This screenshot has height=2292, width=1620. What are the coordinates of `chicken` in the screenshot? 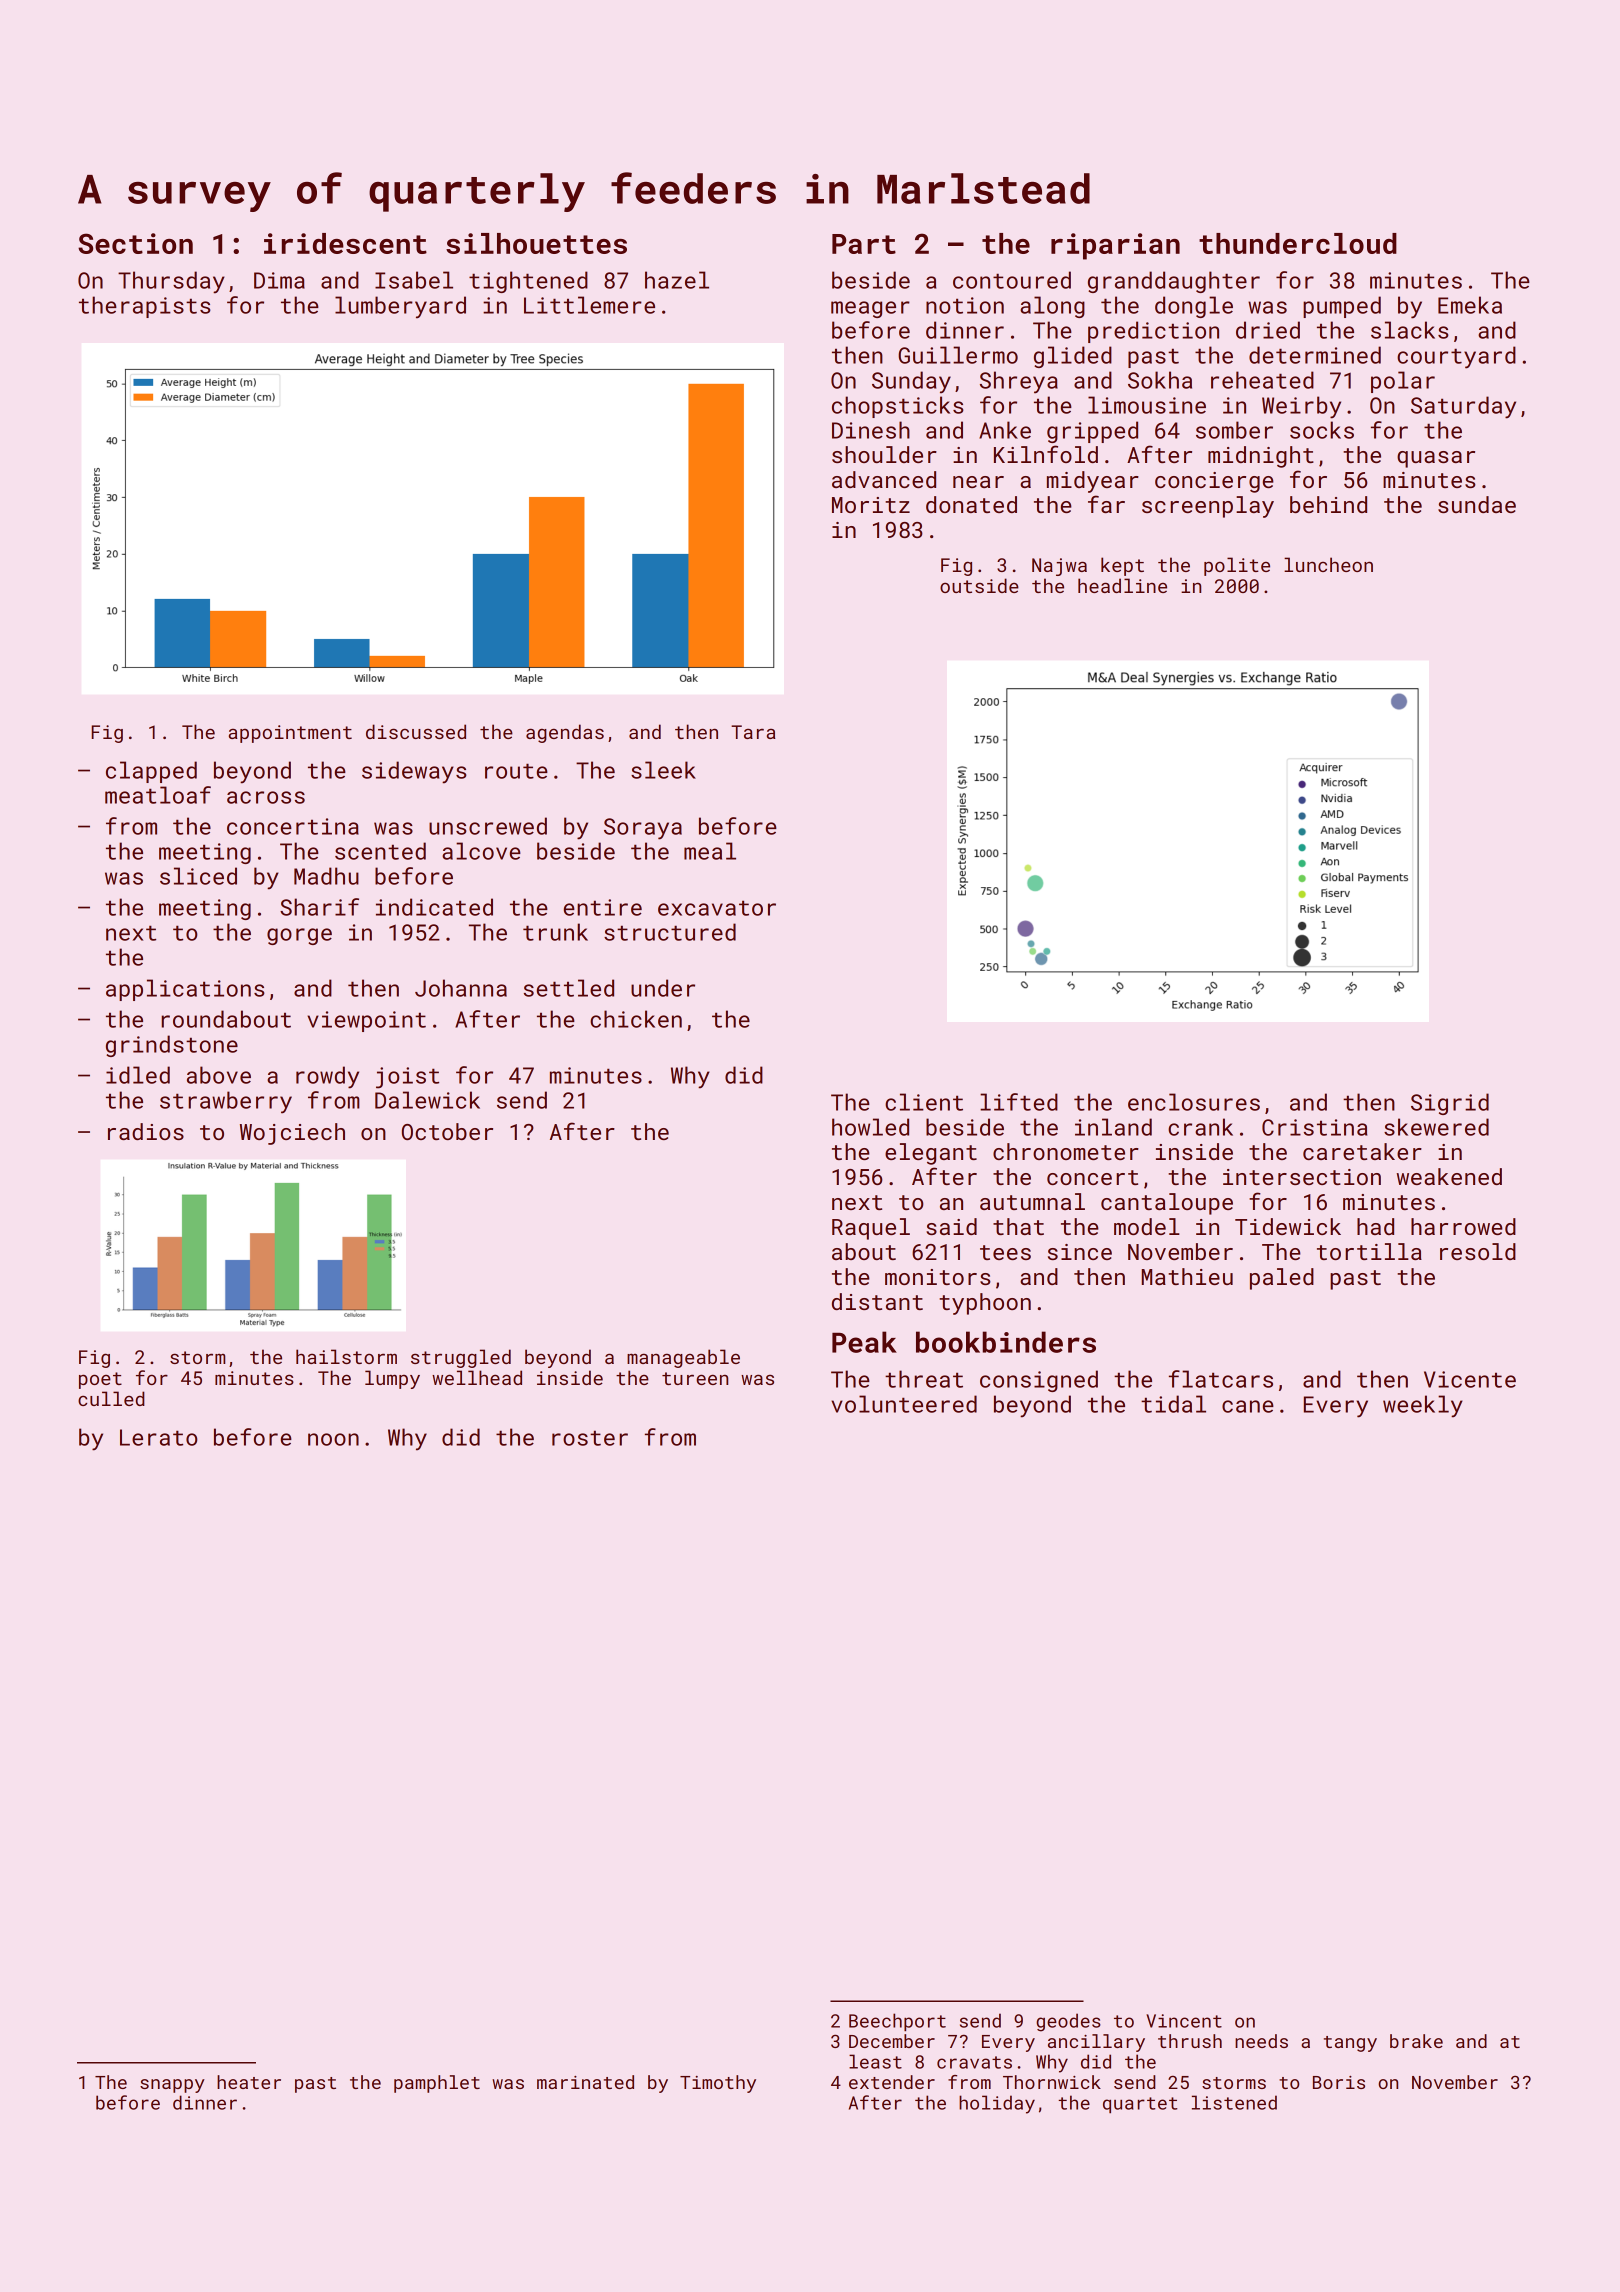 It's located at (636, 1019).
